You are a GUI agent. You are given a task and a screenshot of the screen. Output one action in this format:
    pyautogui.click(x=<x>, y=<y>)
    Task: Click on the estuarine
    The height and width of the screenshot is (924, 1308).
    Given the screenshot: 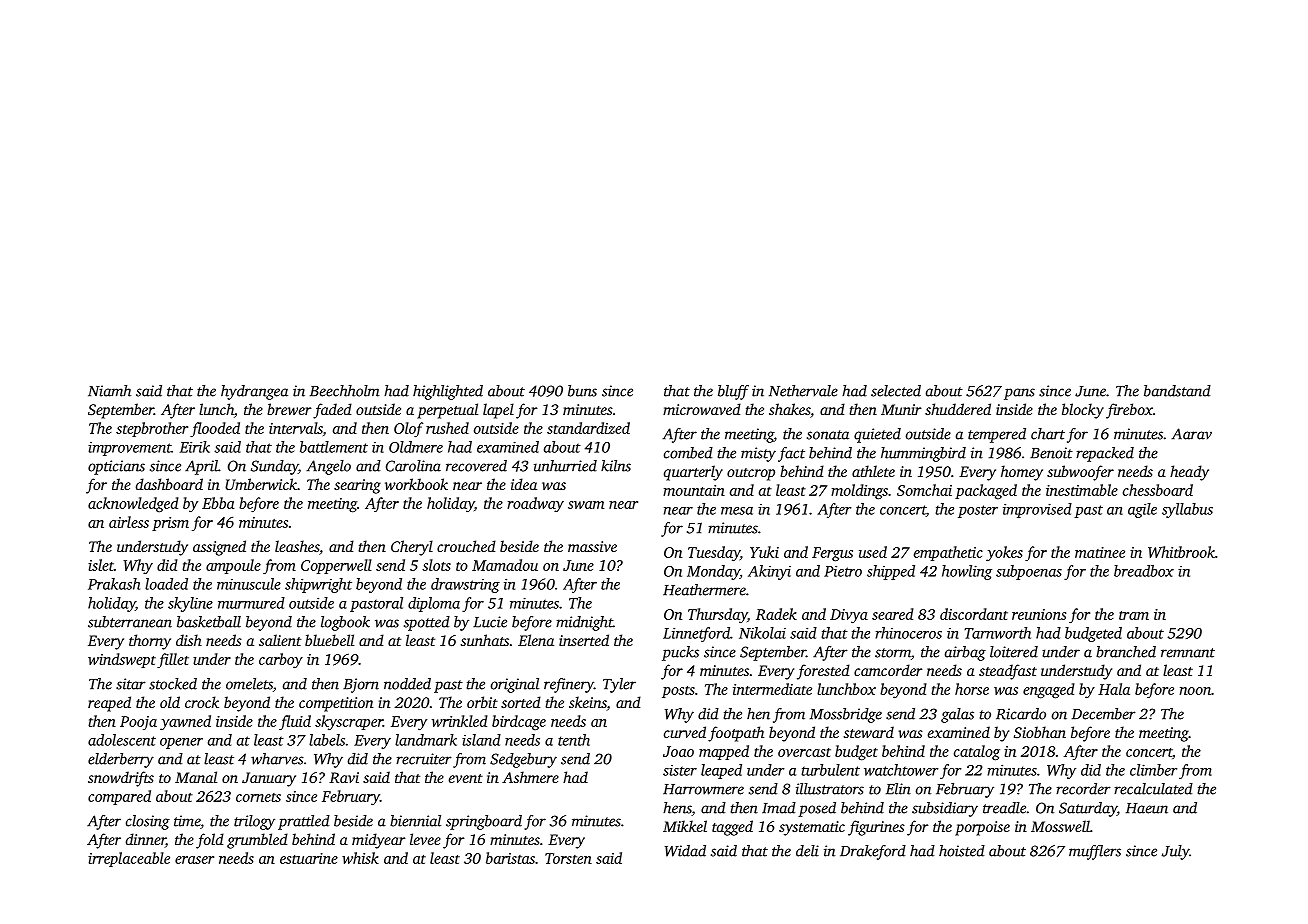 What is the action you would take?
    pyautogui.click(x=309, y=858)
